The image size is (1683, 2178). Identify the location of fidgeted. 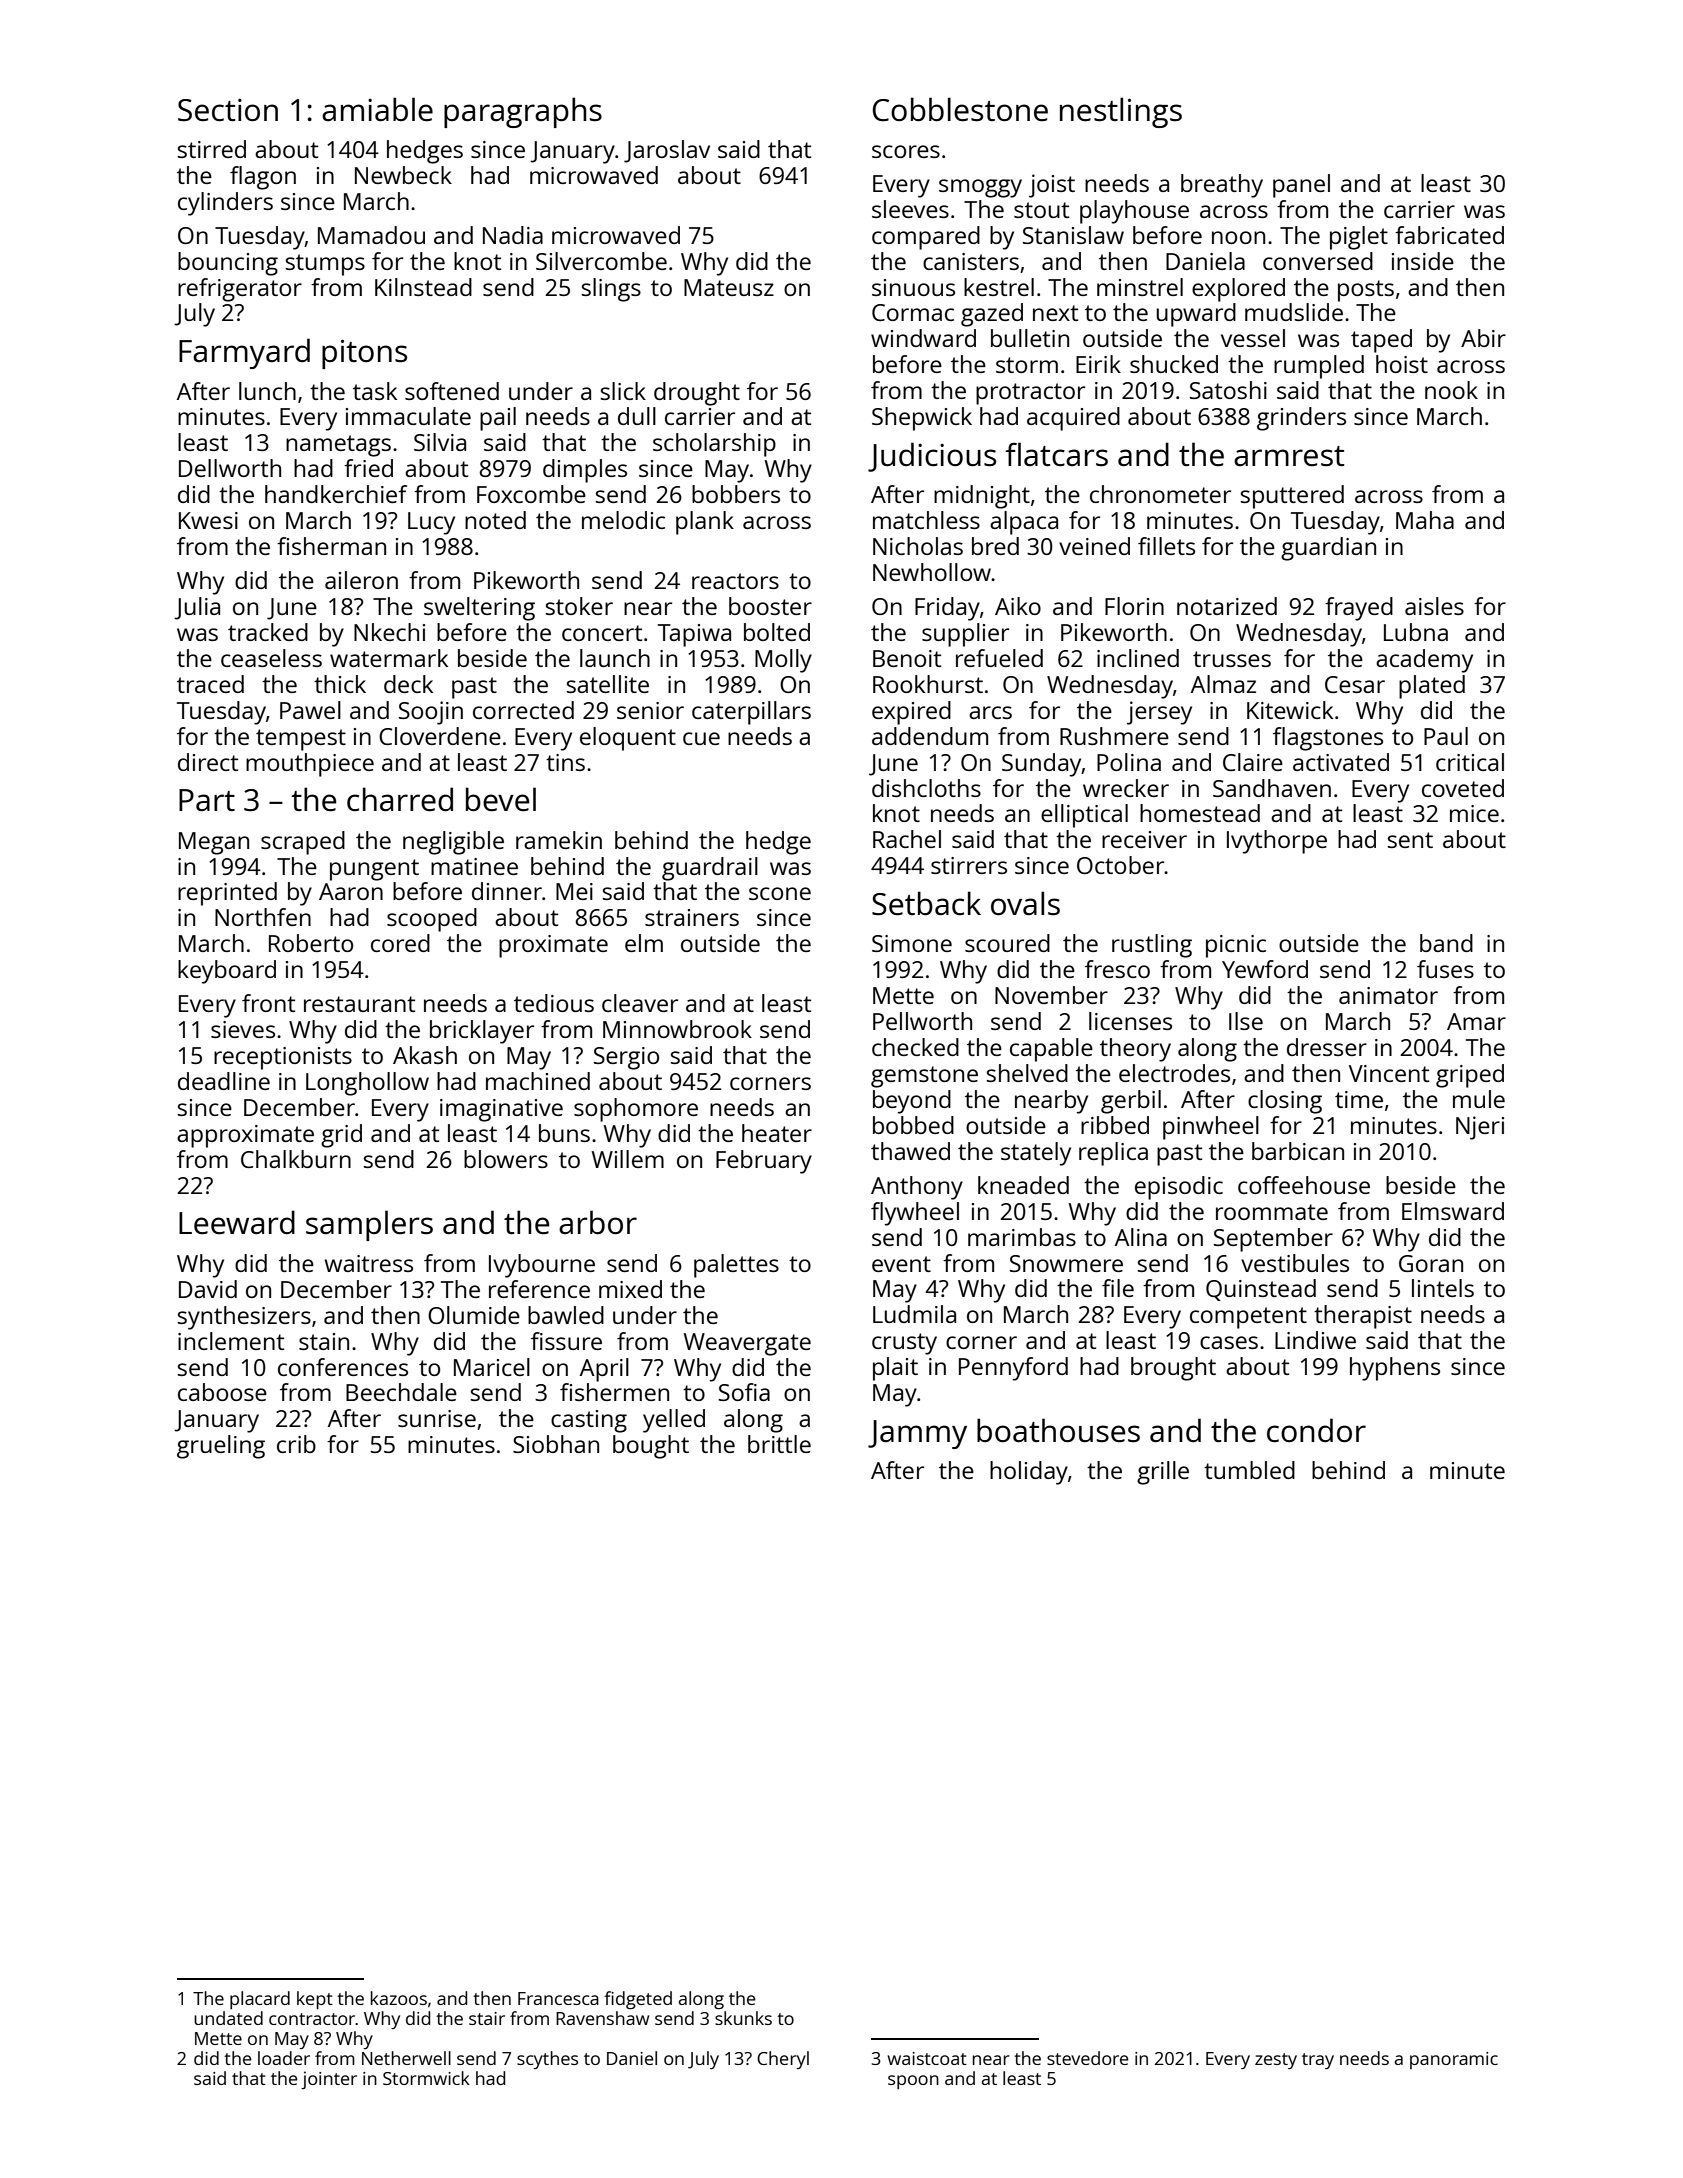
(638, 2000).
